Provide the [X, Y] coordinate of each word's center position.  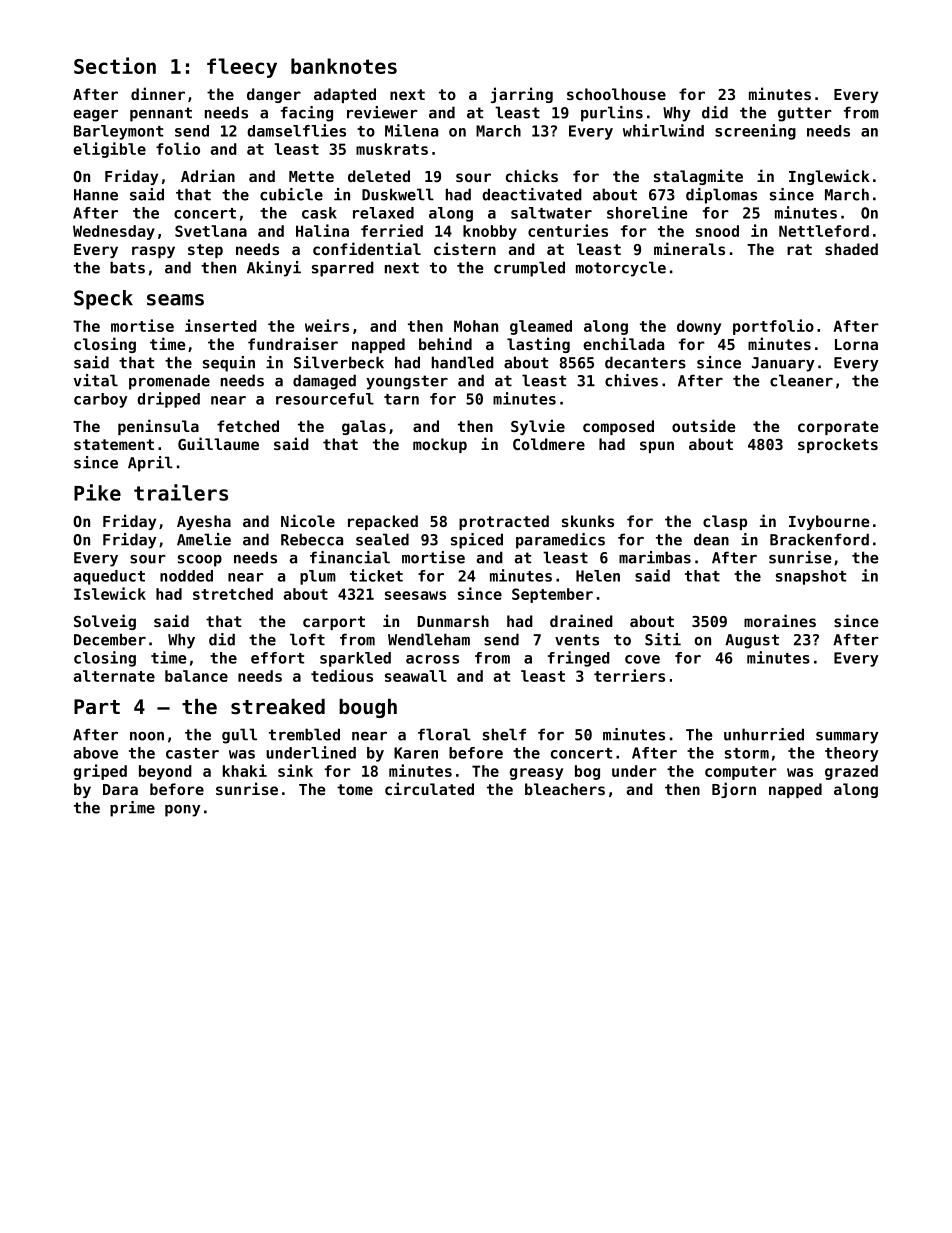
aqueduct [109, 577]
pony [183, 811]
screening [755, 132]
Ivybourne [829, 522]
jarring [522, 95]
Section [115, 65]
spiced [477, 541]
